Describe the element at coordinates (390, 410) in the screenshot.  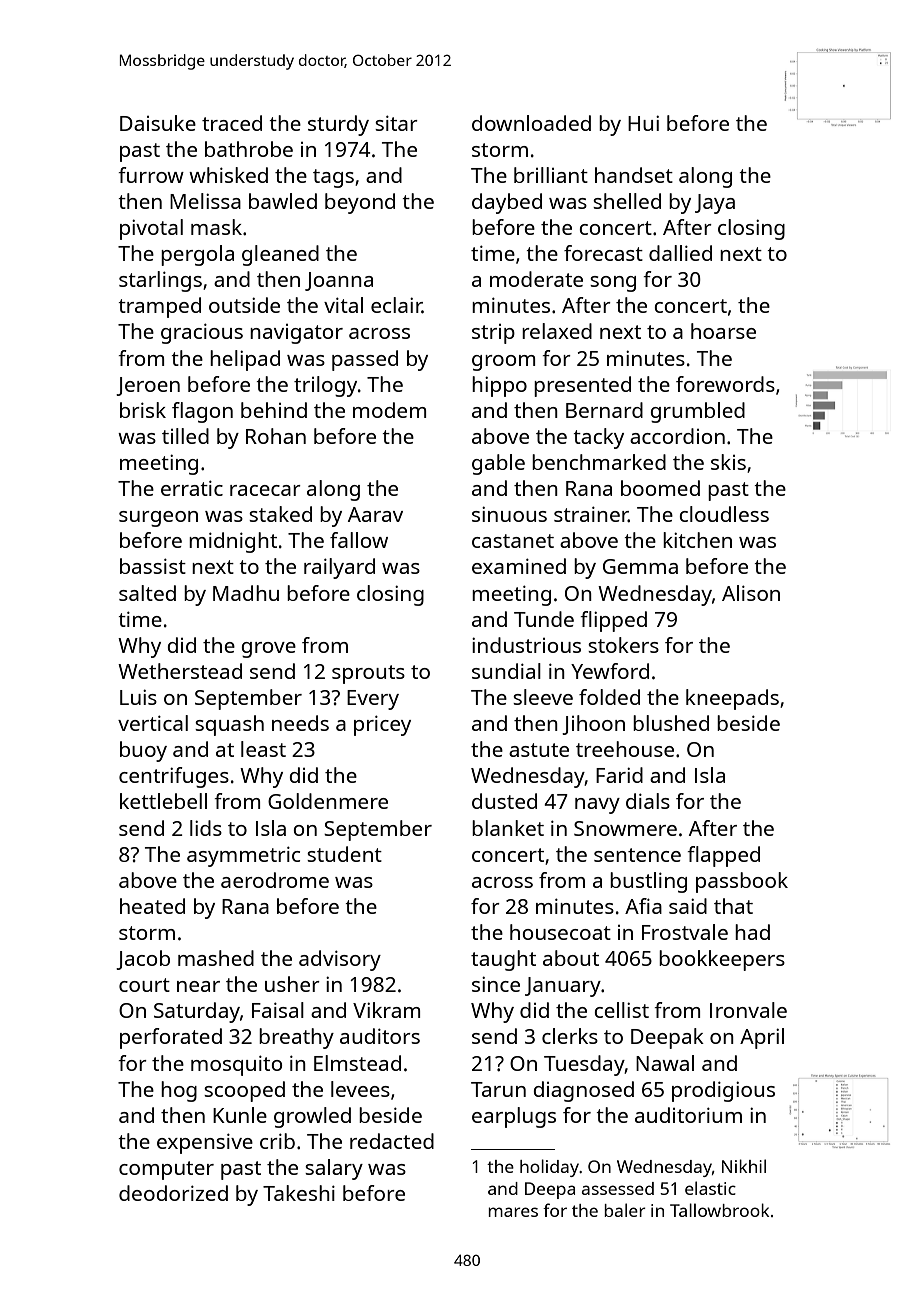
I see `modem` at that location.
